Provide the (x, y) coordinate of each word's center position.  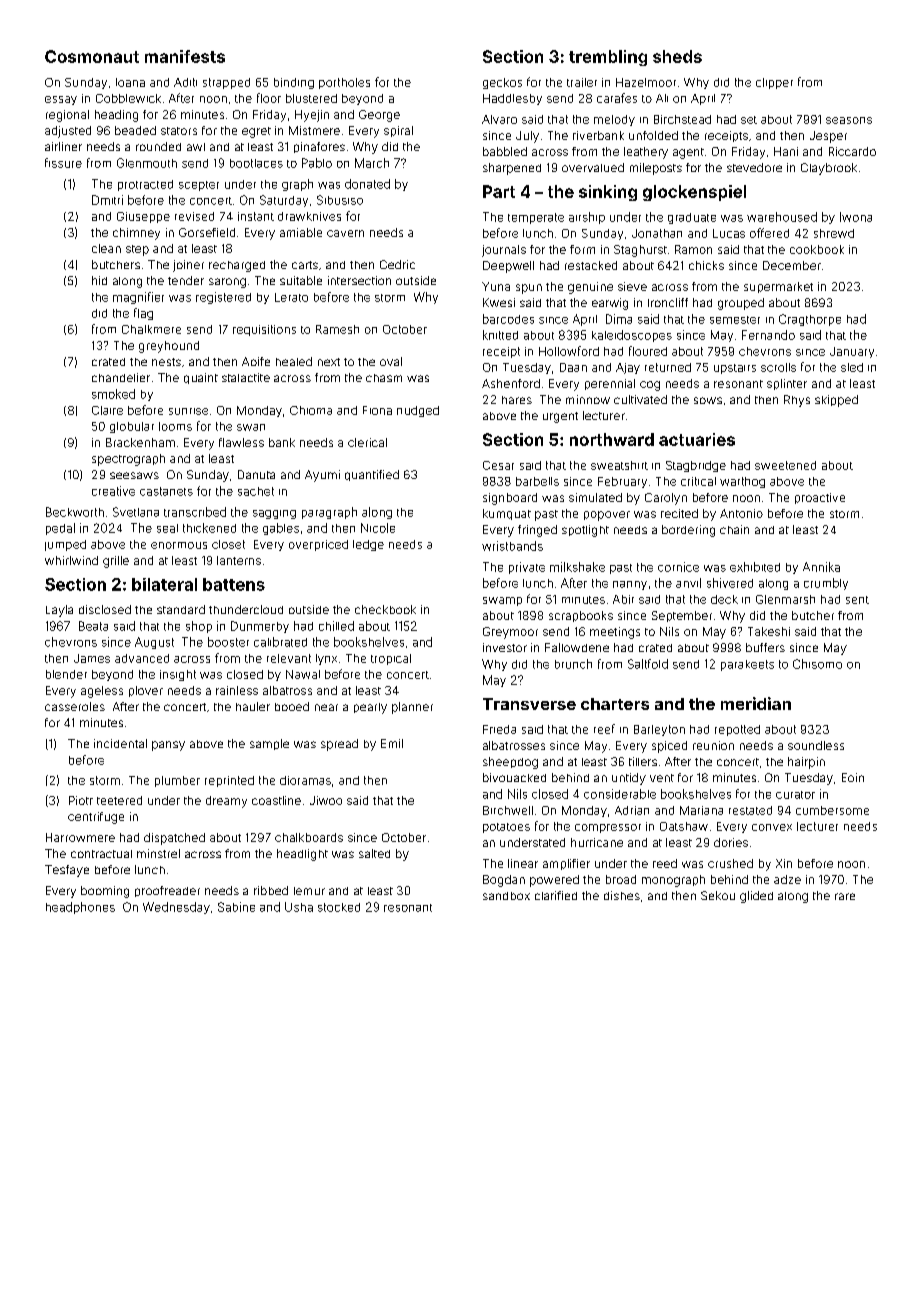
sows (708, 400)
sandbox (506, 896)
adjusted (68, 132)
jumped (65, 545)
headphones (80, 908)
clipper (774, 83)
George (379, 116)
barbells (537, 481)
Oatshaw (684, 826)
